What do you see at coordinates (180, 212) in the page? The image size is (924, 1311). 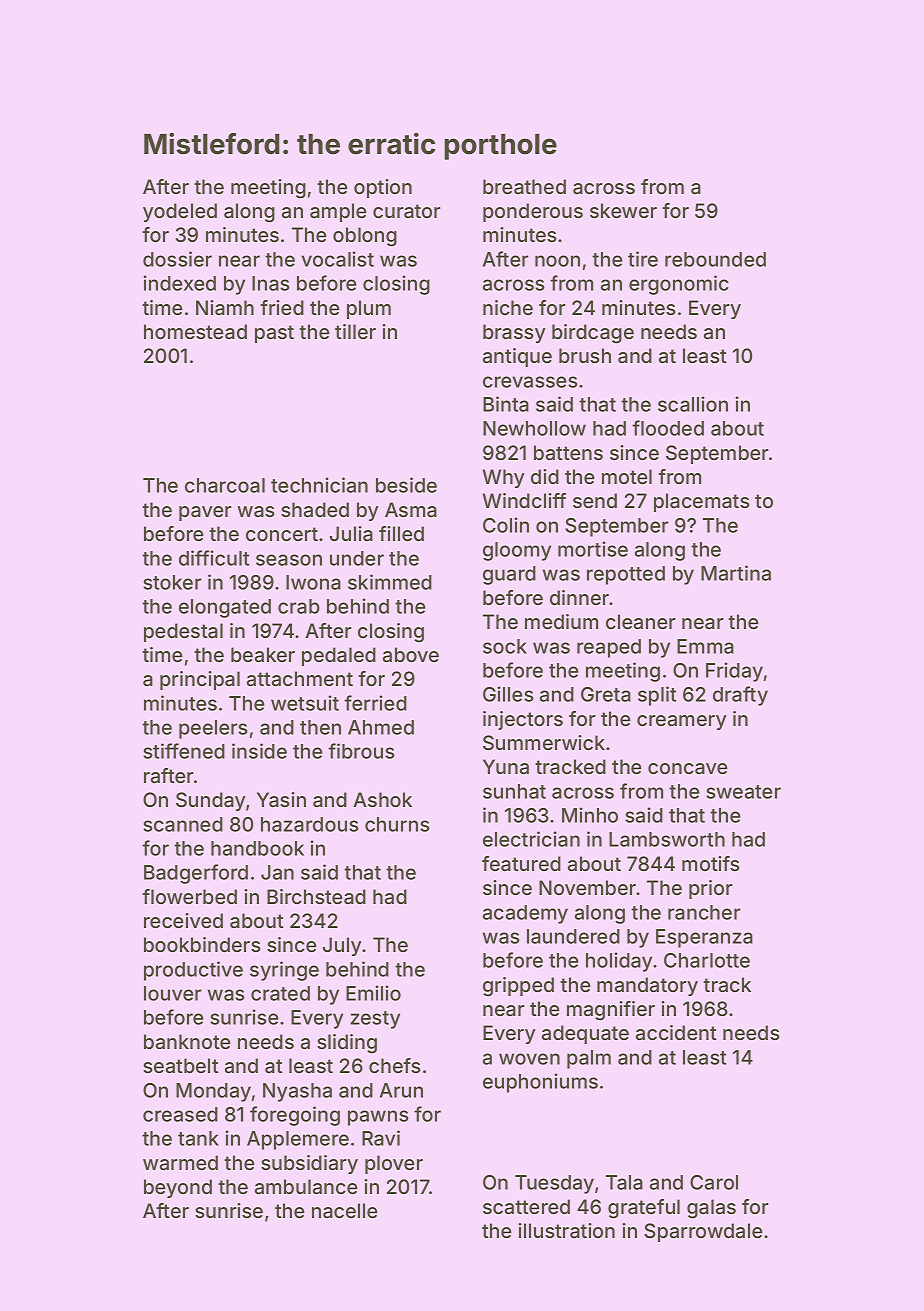 I see `yodeled` at bounding box center [180, 212].
